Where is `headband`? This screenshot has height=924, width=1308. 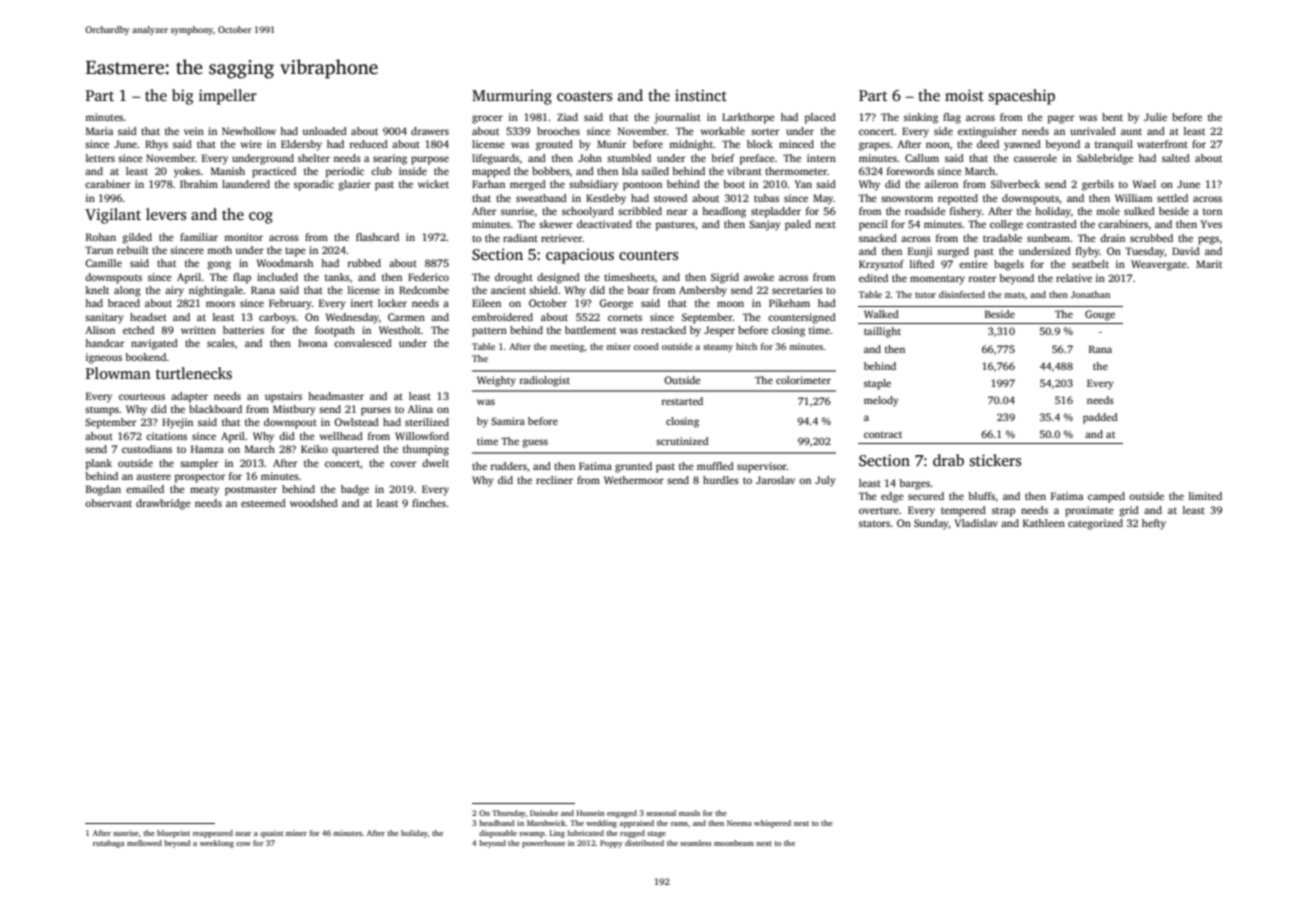 headband is located at coordinates (496, 823).
